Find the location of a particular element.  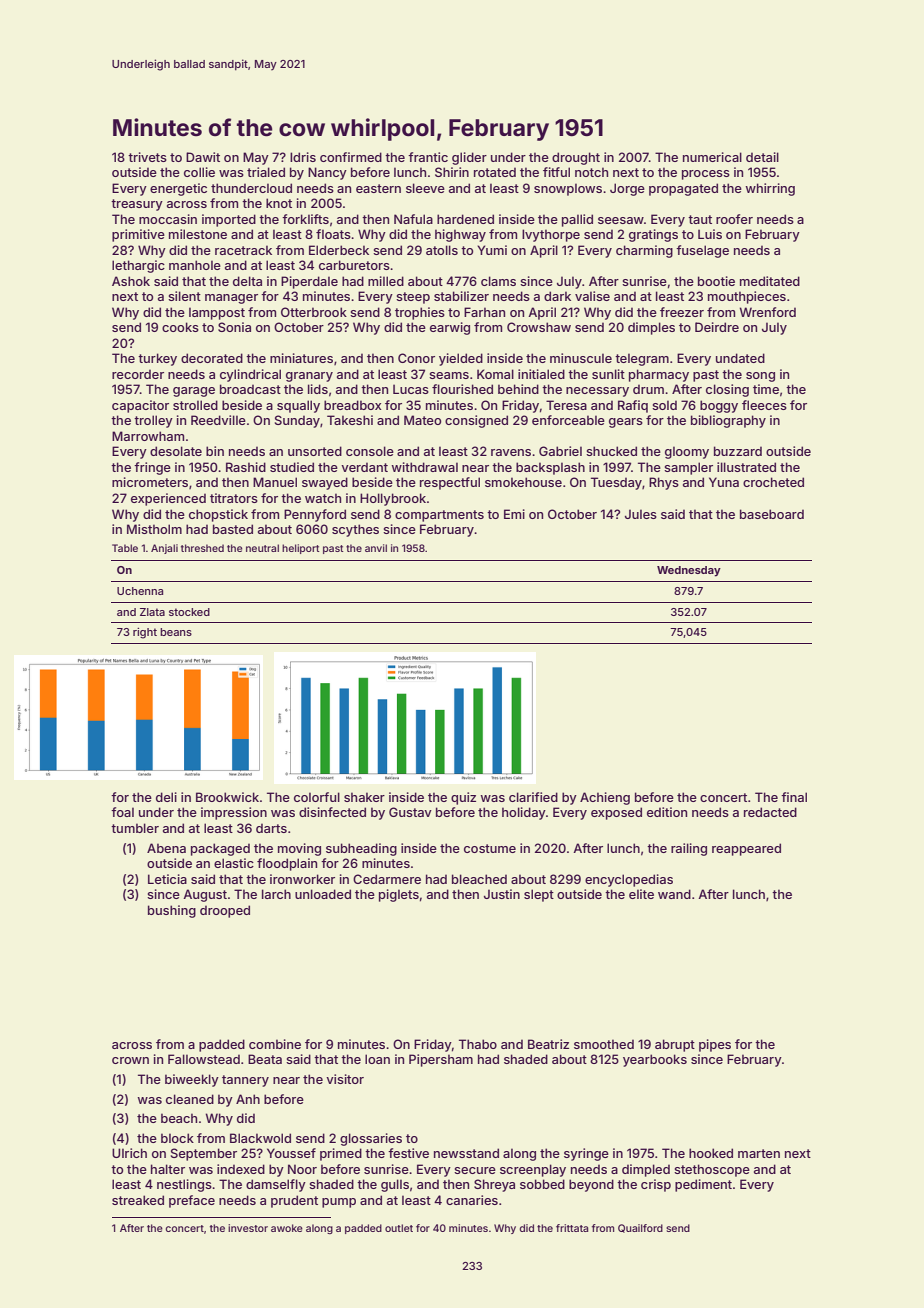

Table is located at coordinates (125, 548).
